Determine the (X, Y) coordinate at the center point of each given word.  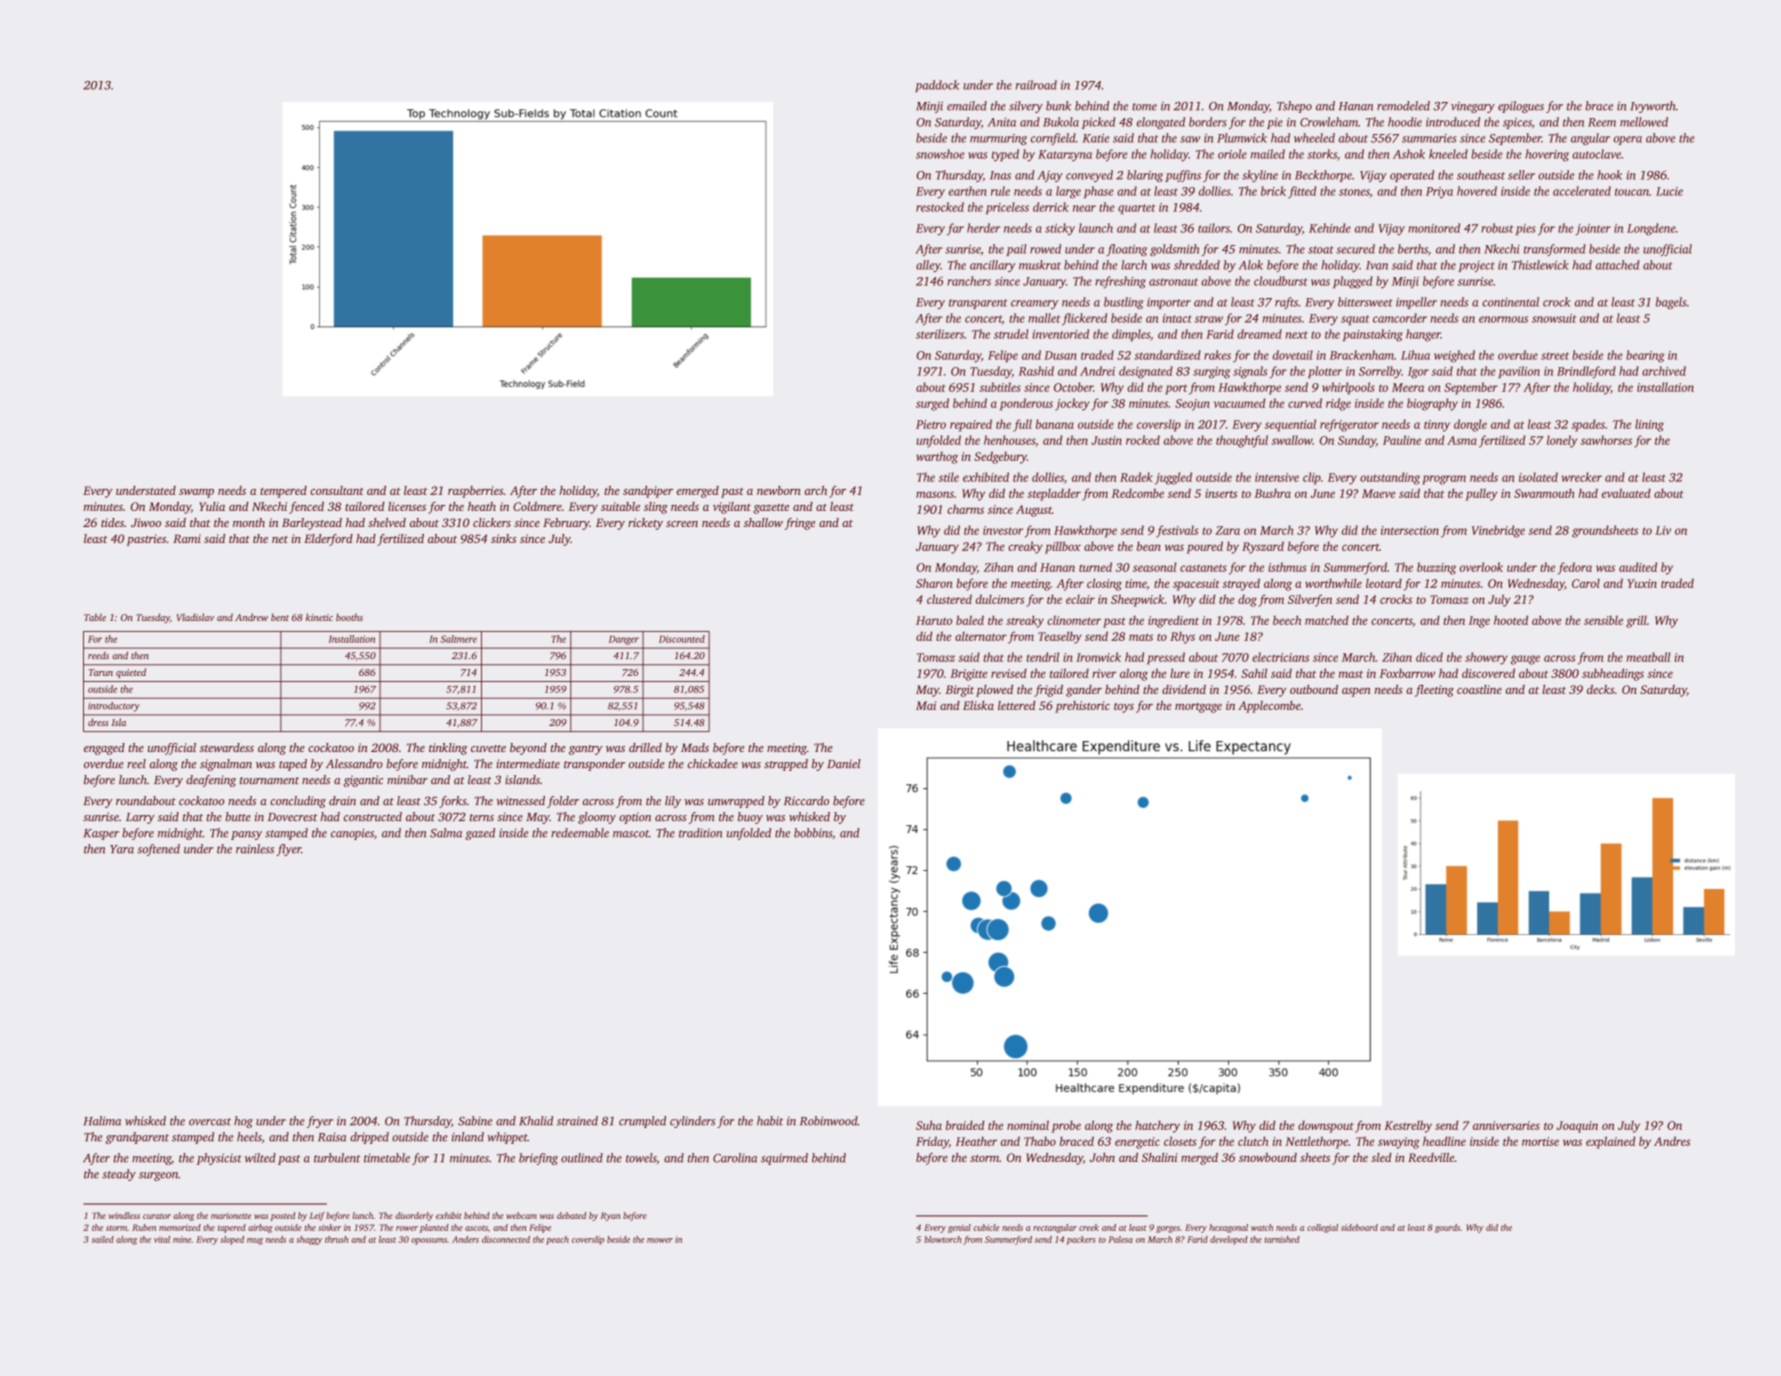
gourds (1447, 1228)
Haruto (934, 620)
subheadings (1613, 674)
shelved (387, 522)
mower (660, 1240)
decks (1600, 689)
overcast (210, 1122)
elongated (1161, 123)
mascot (631, 834)
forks (453, 802)
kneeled (1448, 154)
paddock (937, 86)
